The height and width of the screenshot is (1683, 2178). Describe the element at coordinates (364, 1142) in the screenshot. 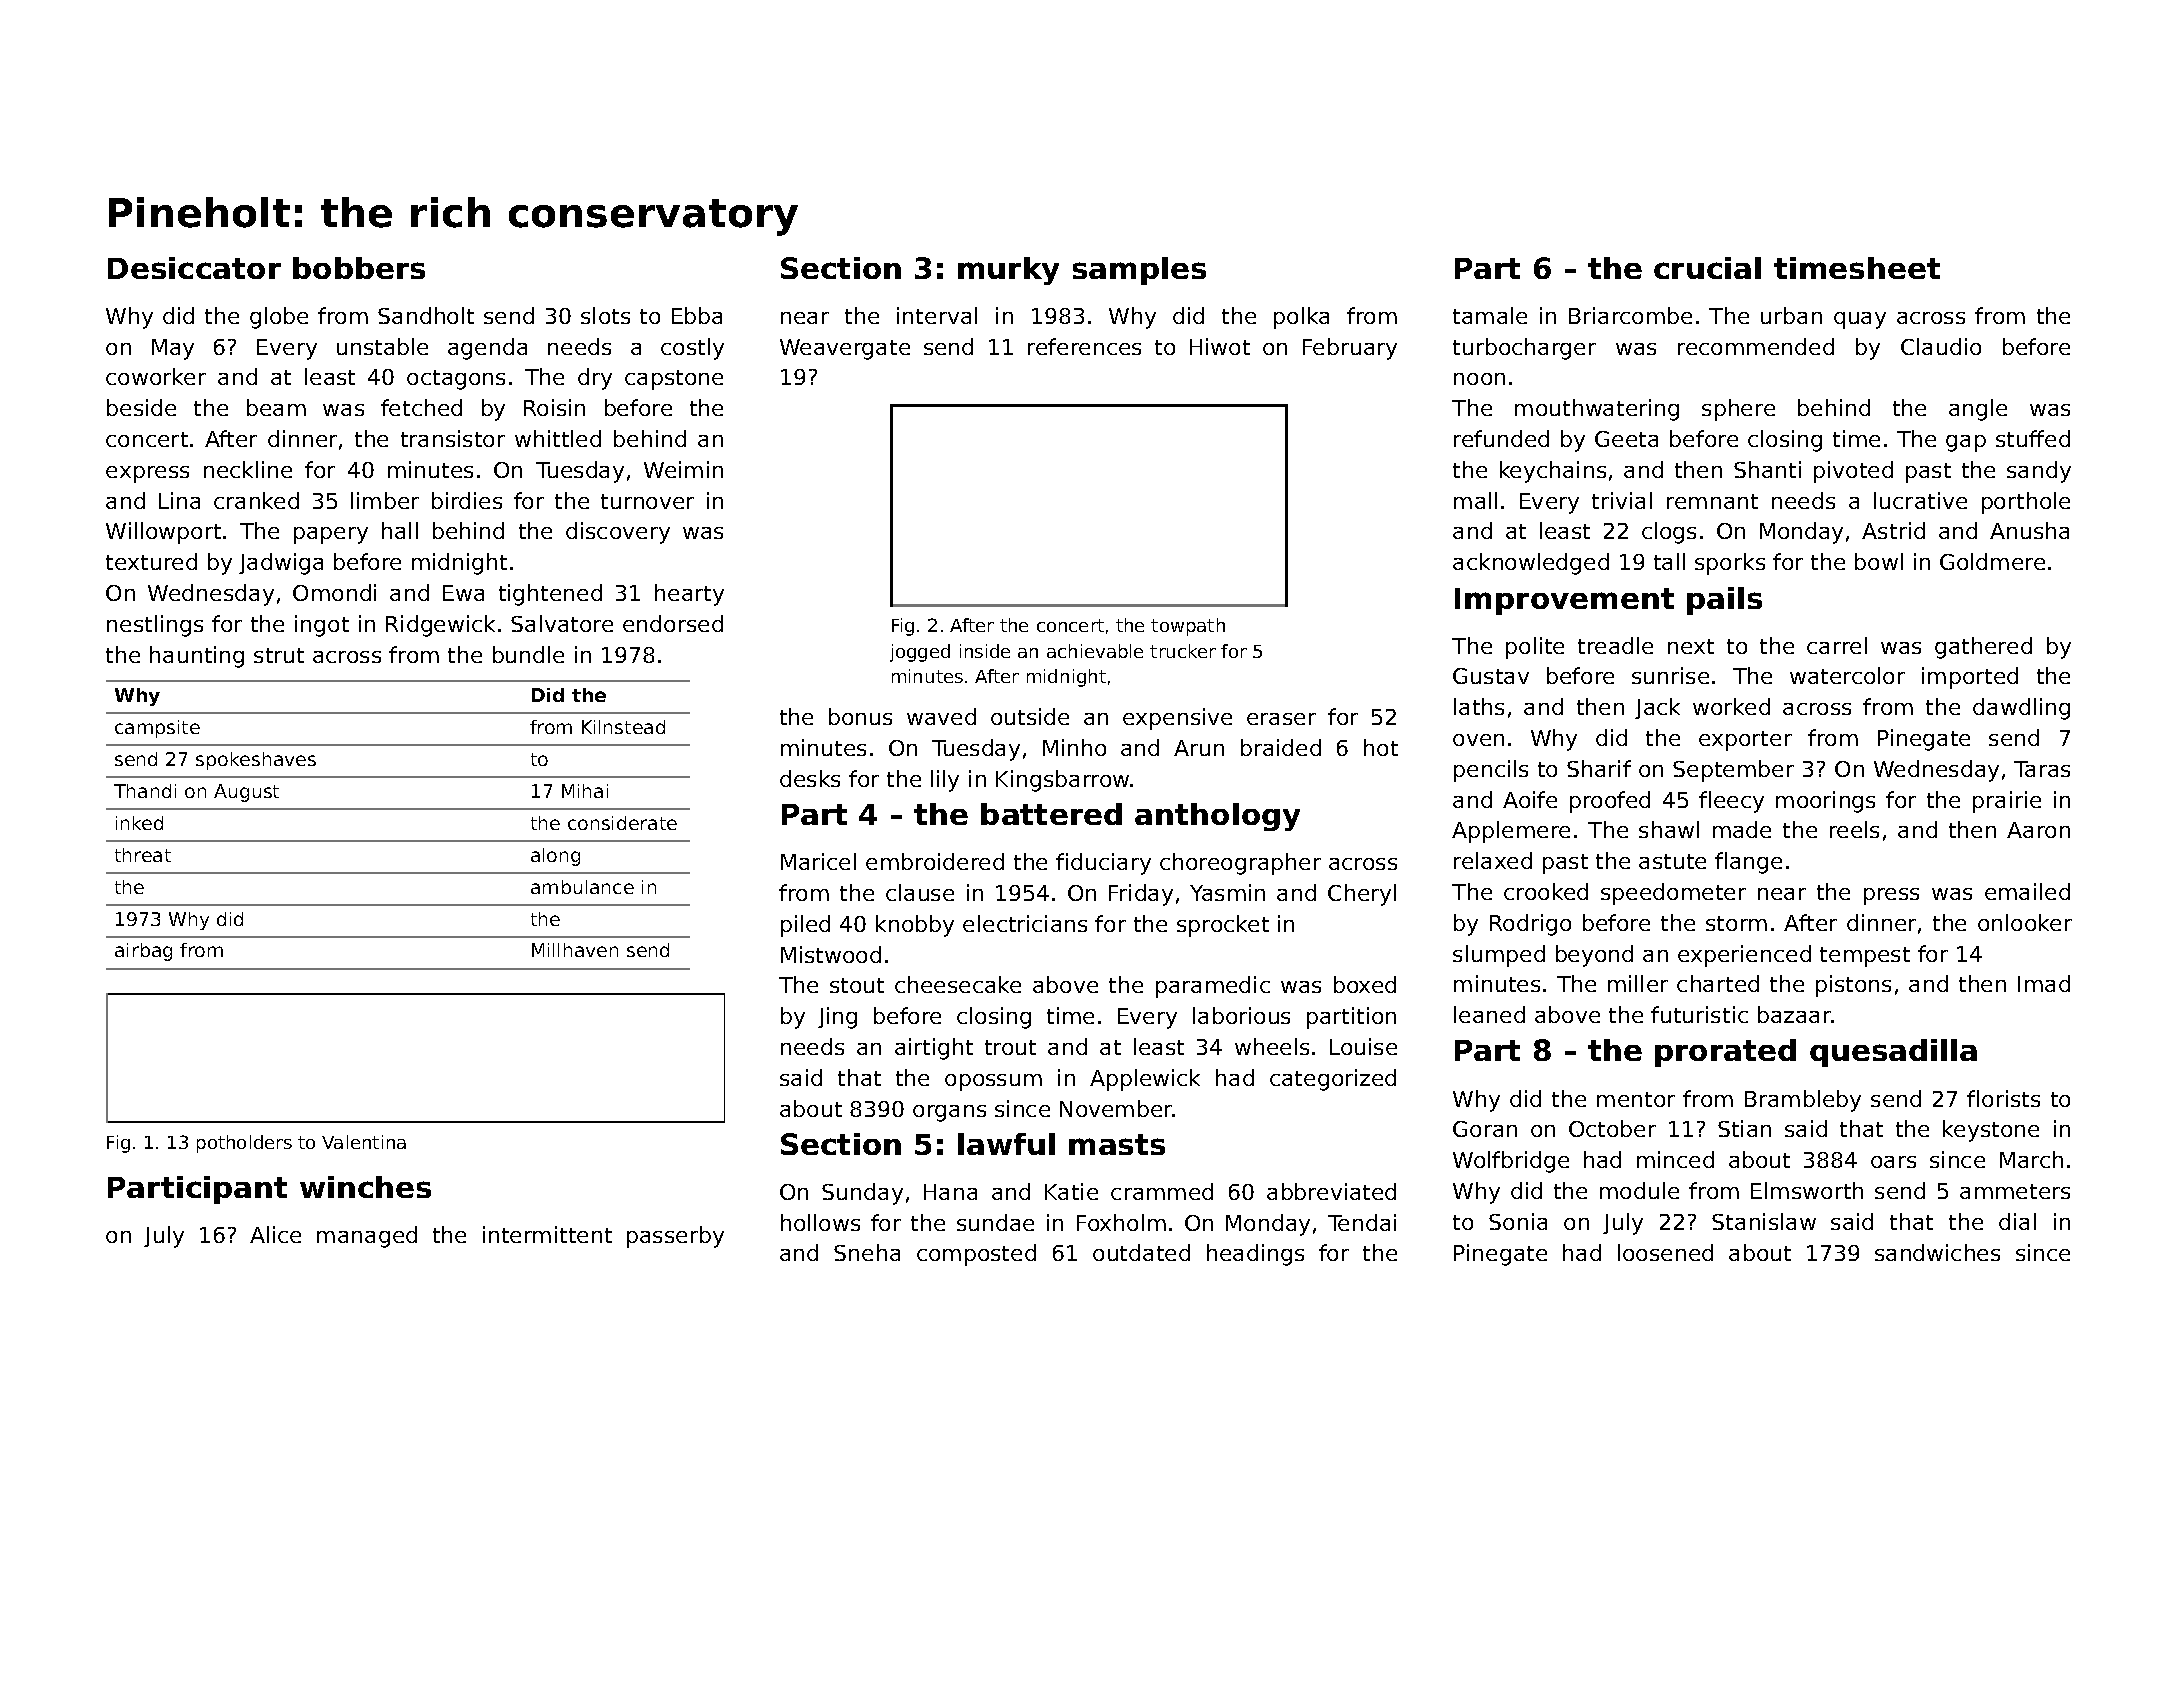

I see `Valentina` at that location.
